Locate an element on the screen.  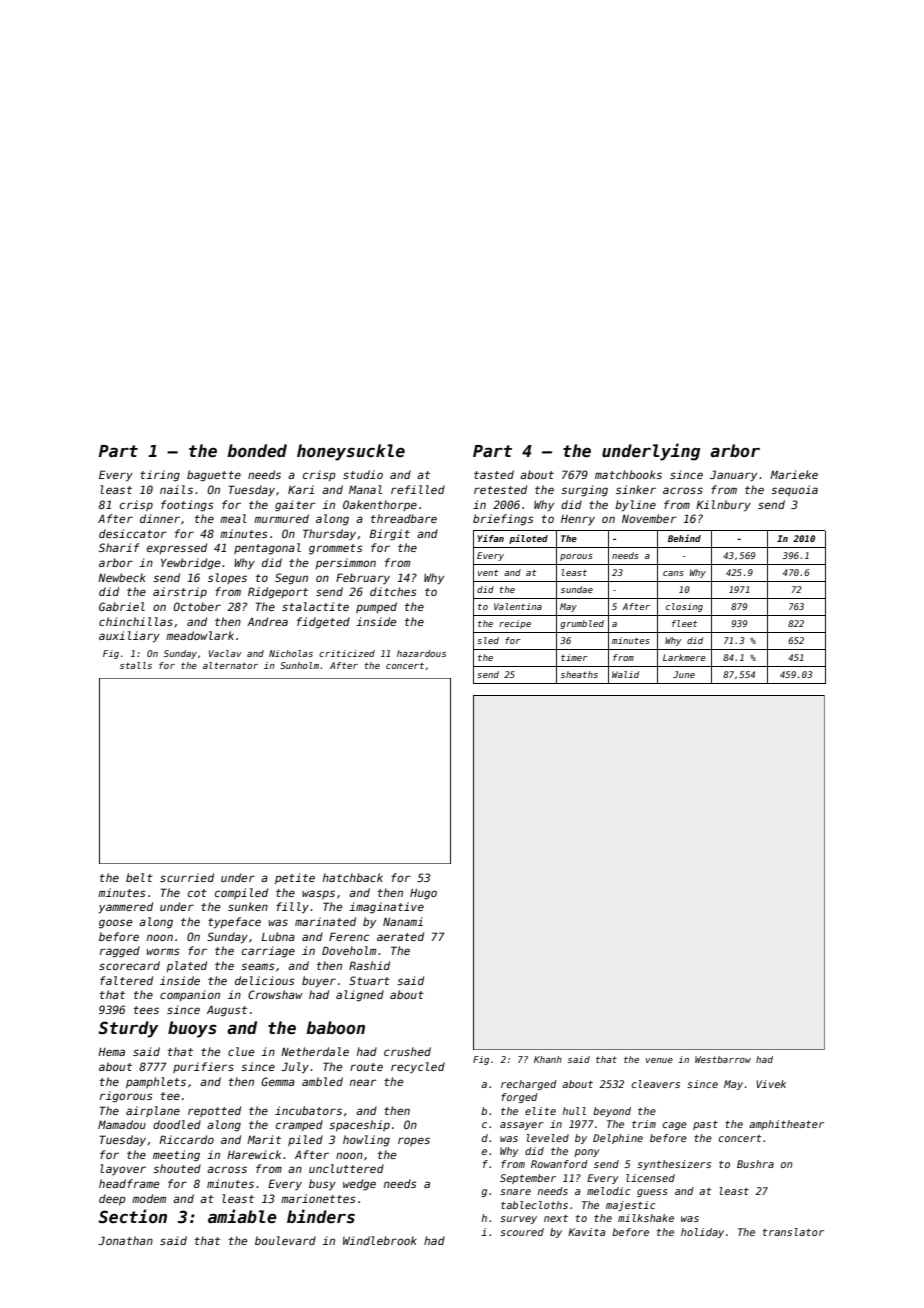
Westbarrow is located at coordinates (723, 1059).
